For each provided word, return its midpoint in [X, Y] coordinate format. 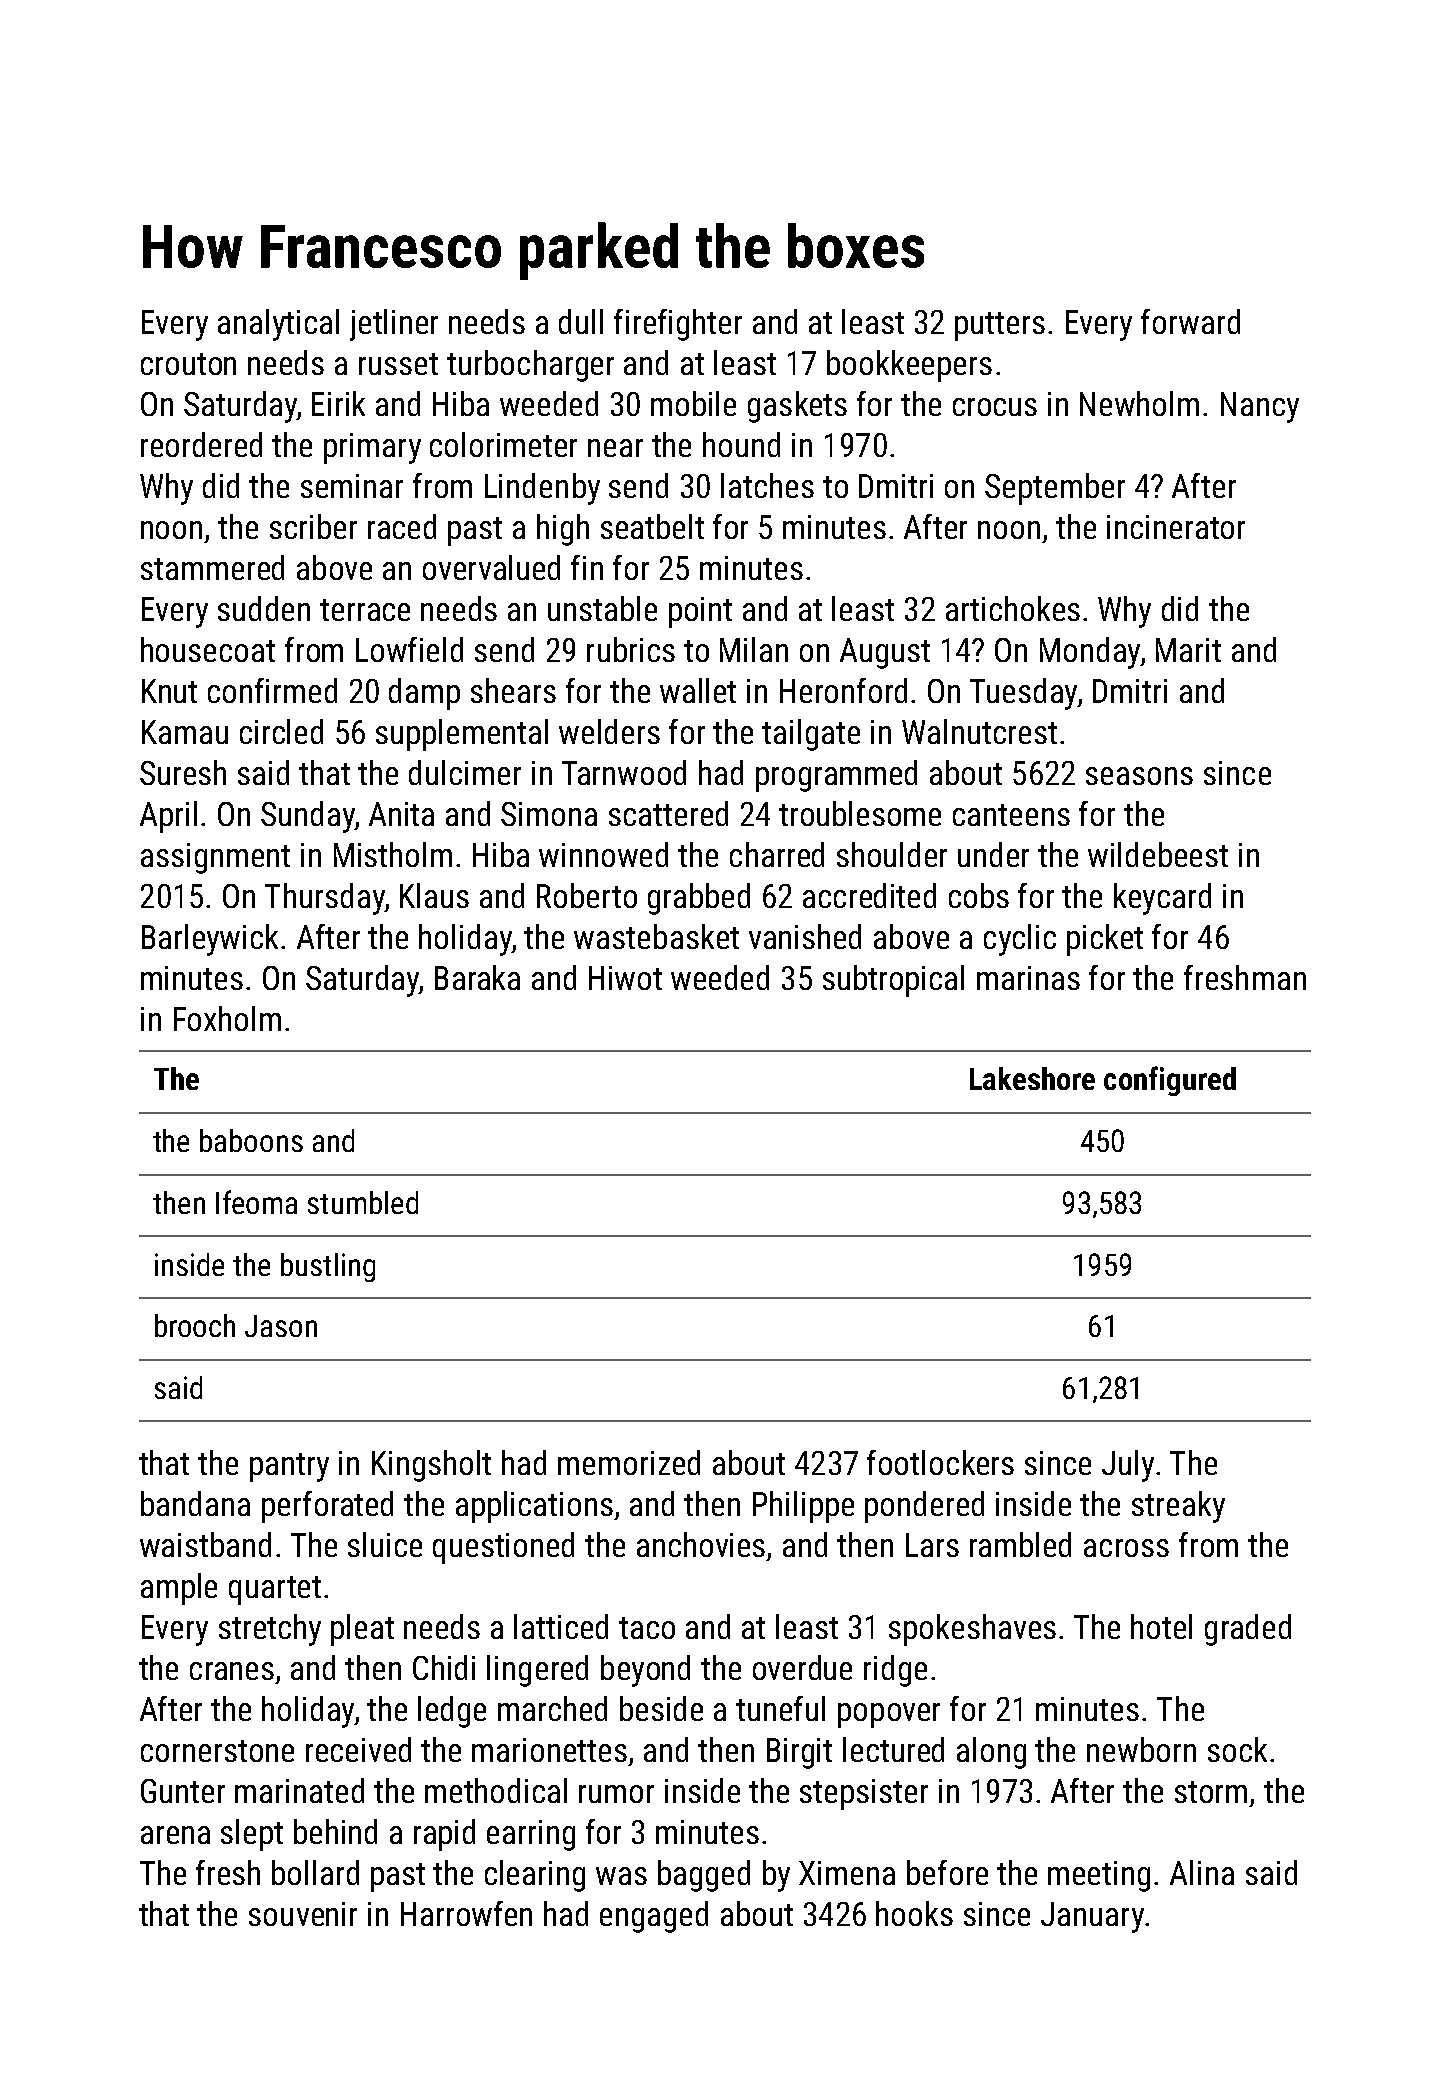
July [1128, 1466]
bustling [328, 1267]
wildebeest [1158, 854]
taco [647, 1628]
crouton [188, 364]
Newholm [1139, 403]
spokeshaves [972, 1630]
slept [252, 1835]
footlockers [940, 1462]
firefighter [678, 325]
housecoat [208, 649]
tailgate [811, 735]
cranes [232, 1671]
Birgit [799, 1753]
